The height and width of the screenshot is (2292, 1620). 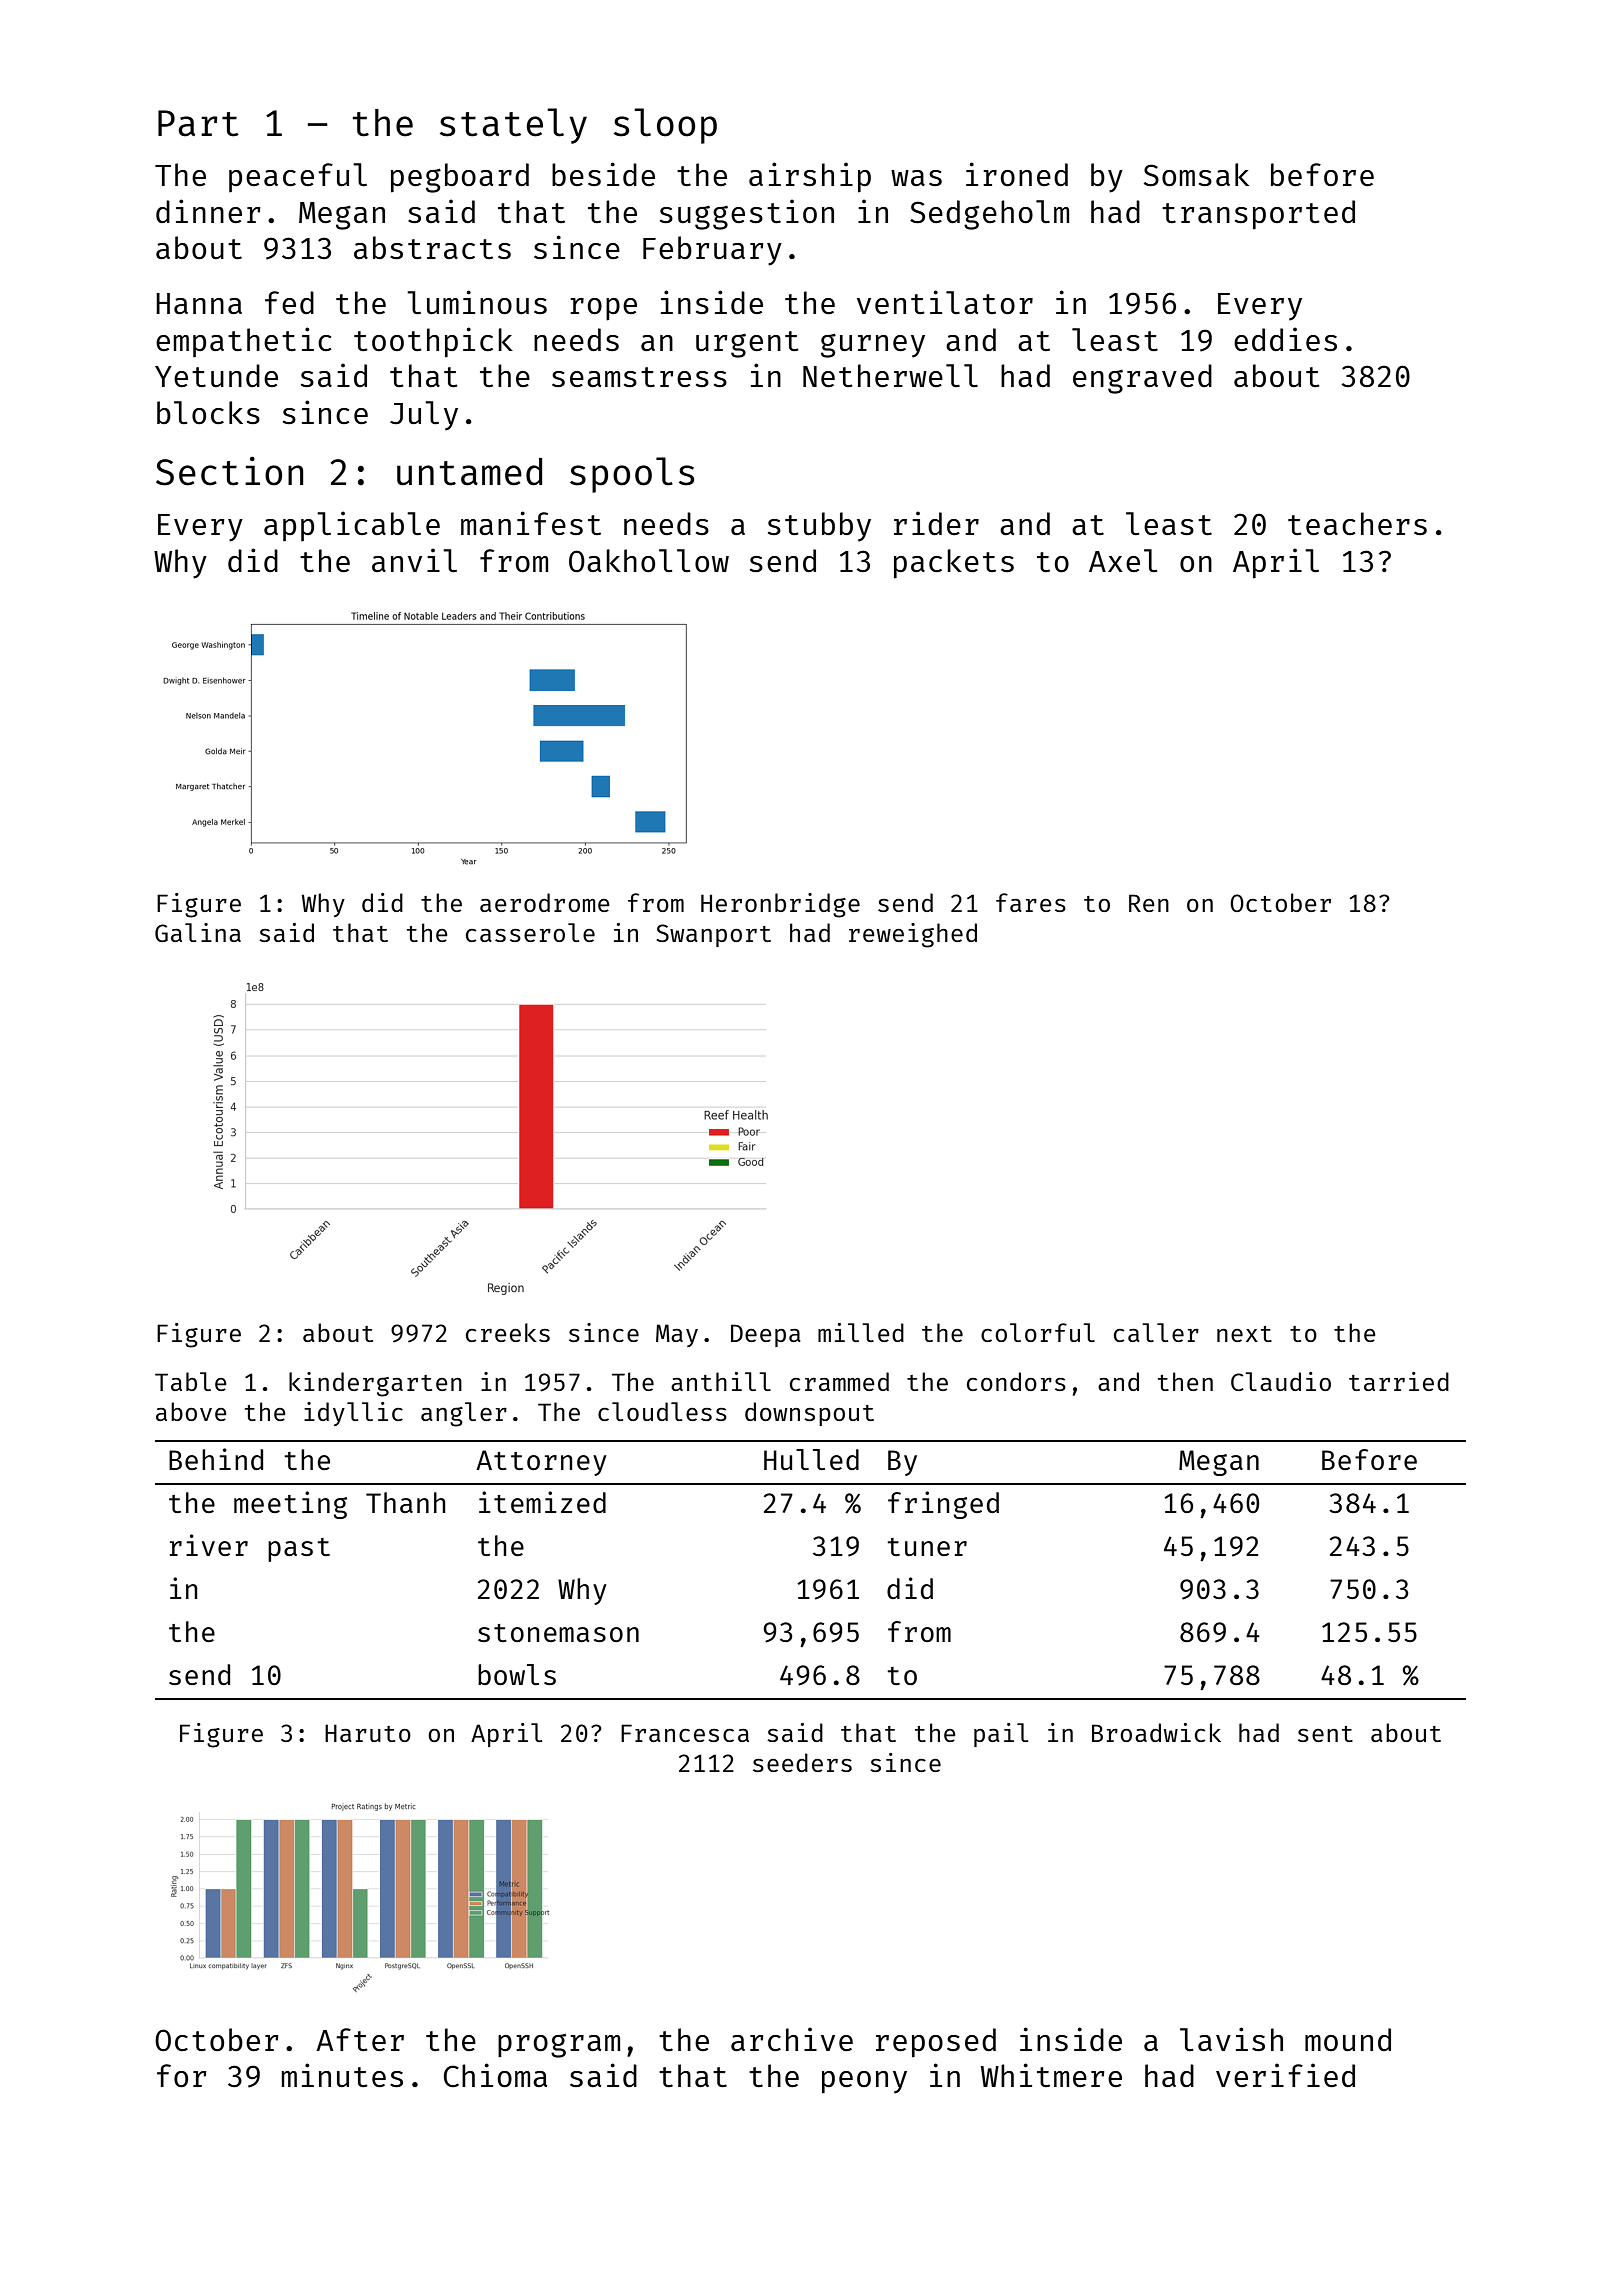 I want to click on minutes, so click(x=342, y=2075).
